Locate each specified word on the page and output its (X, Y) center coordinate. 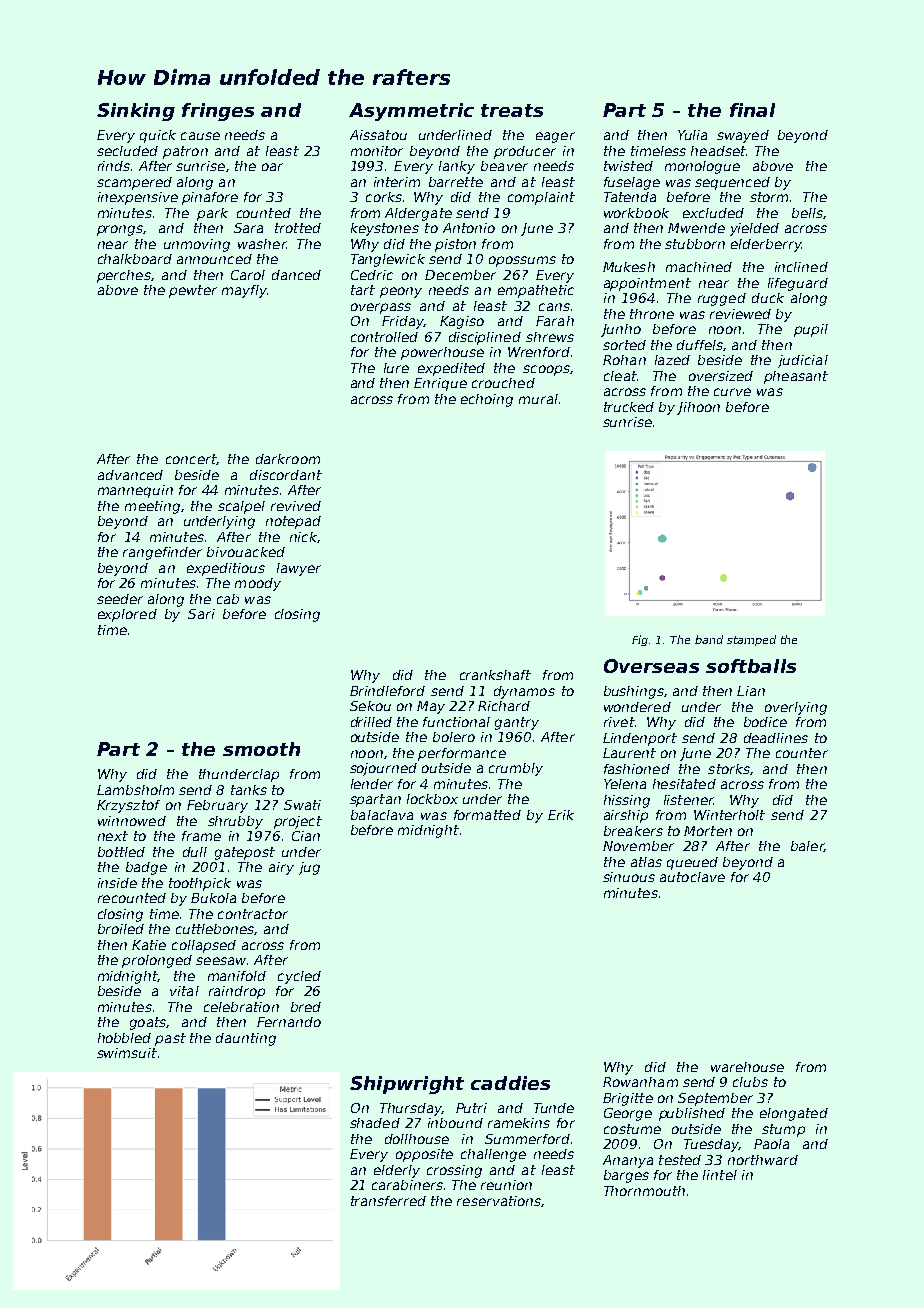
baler (807, 846)
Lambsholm (135, 790)
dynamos (524, 692)
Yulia (692, 135)
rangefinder (162, 553)
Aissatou (378, 135)
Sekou (370, 706)
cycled (299, 977)
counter (802, 753)
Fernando (289, 1022)
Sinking (136, 112)
